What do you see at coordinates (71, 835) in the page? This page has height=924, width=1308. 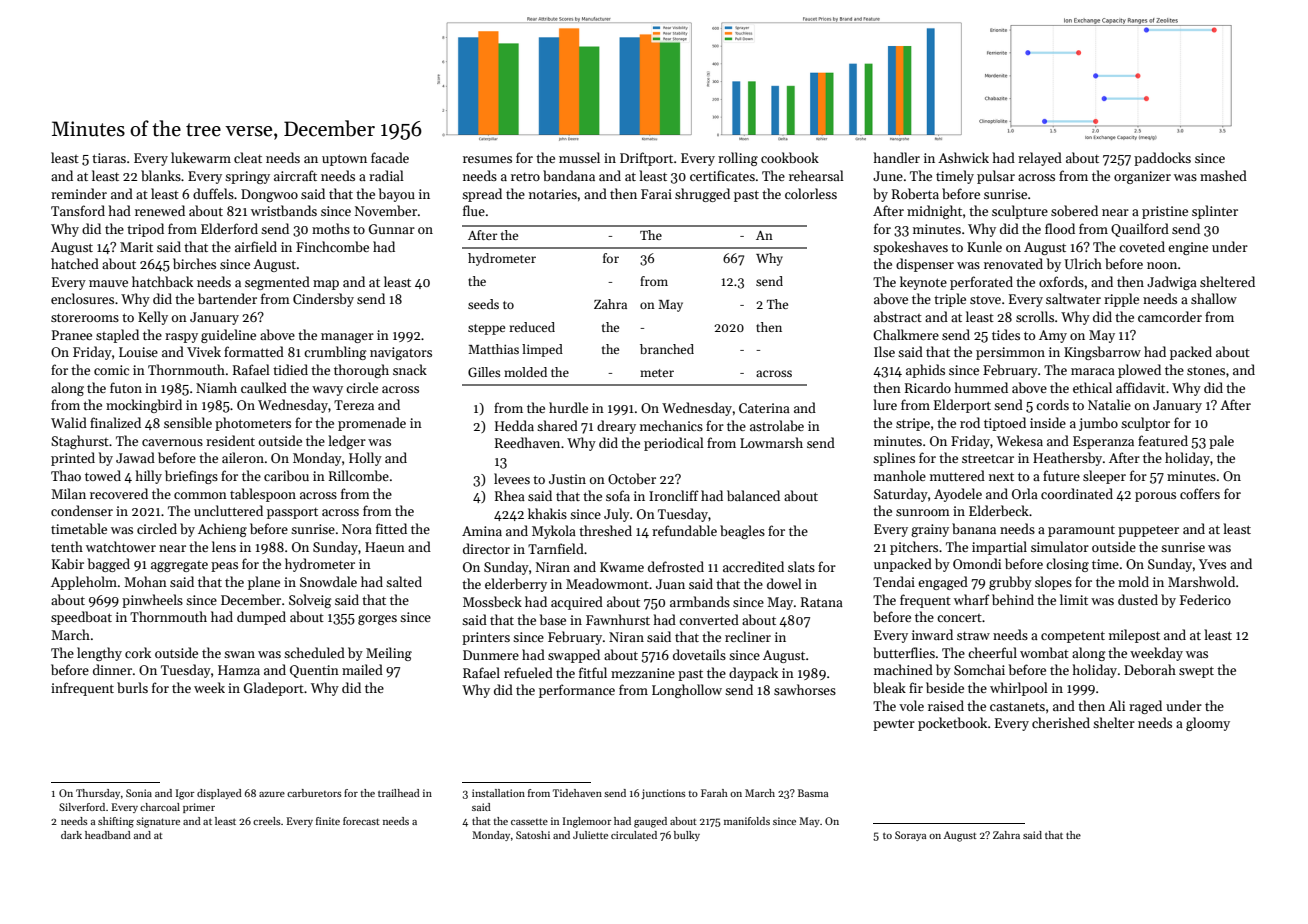 I see `dark` at bounding box center [71, 835].
